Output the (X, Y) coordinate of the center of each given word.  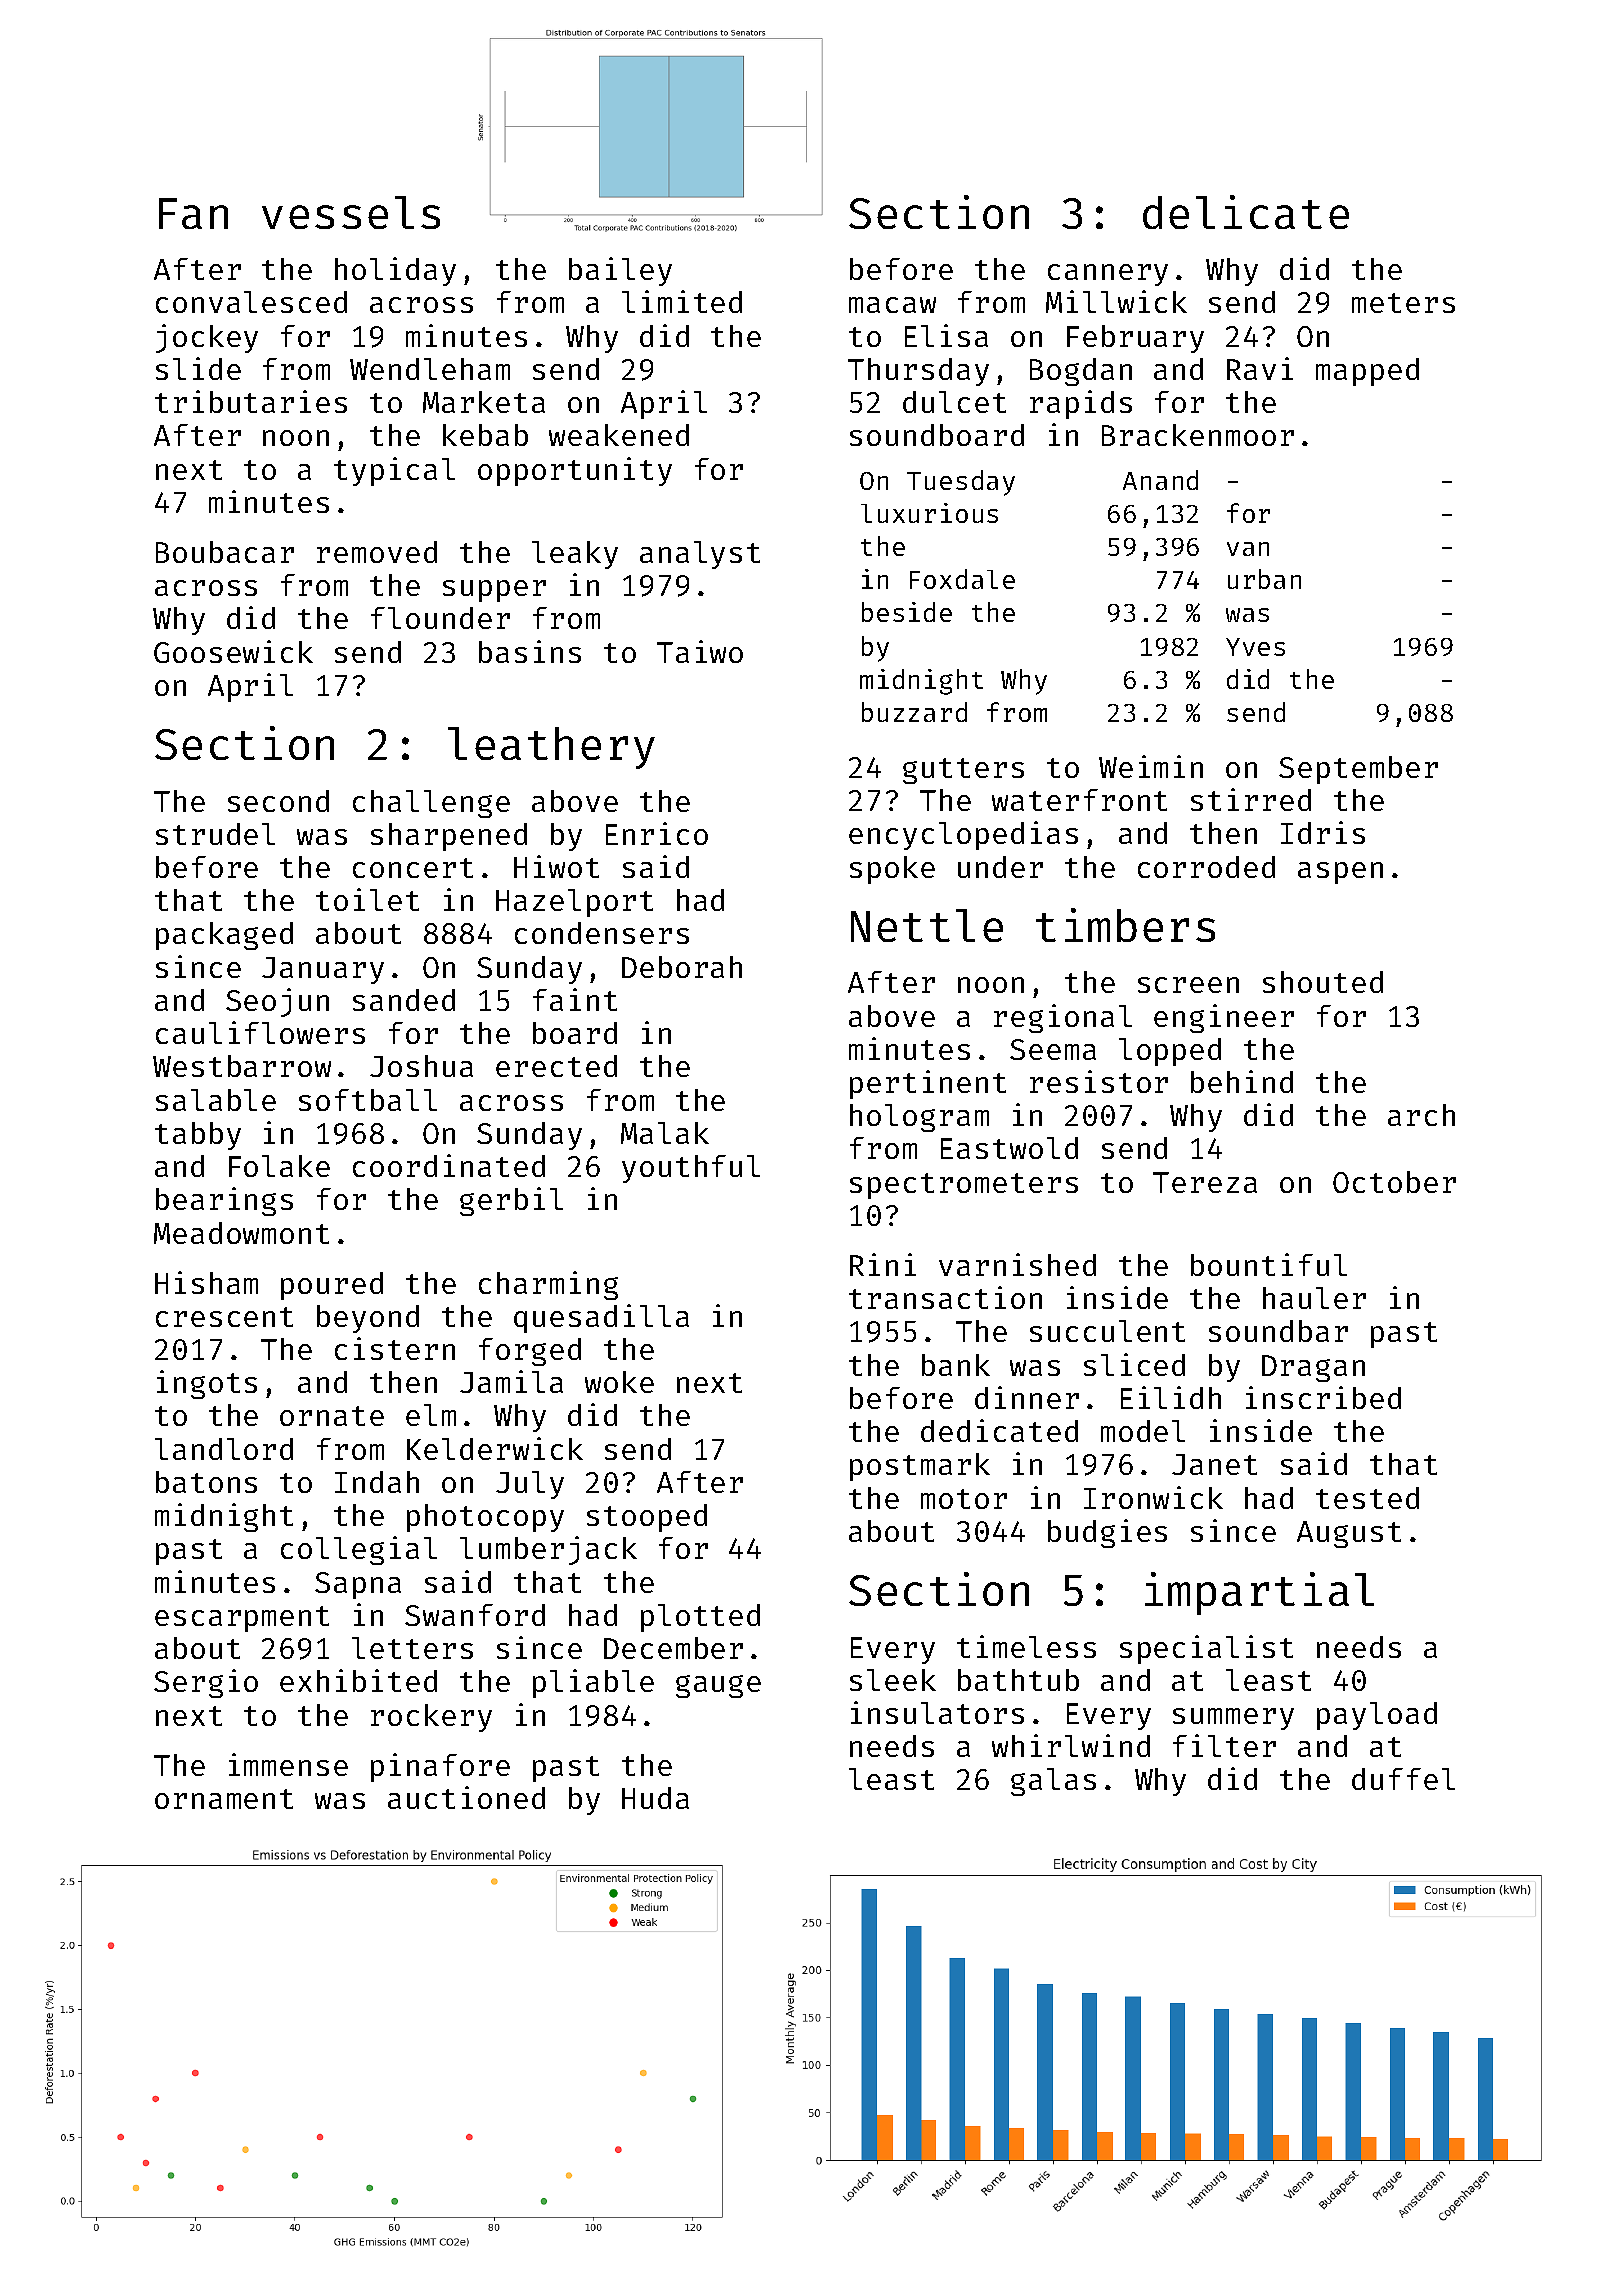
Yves (1255, 647)
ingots (207, 1384)
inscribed (1323, 1397)
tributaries (251, 401)
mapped (1367, 372)
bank (956, 1365)
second (278, 801)
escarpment (242, 1619)
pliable (593, 1683)
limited (682, 301)
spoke (892, 870)
